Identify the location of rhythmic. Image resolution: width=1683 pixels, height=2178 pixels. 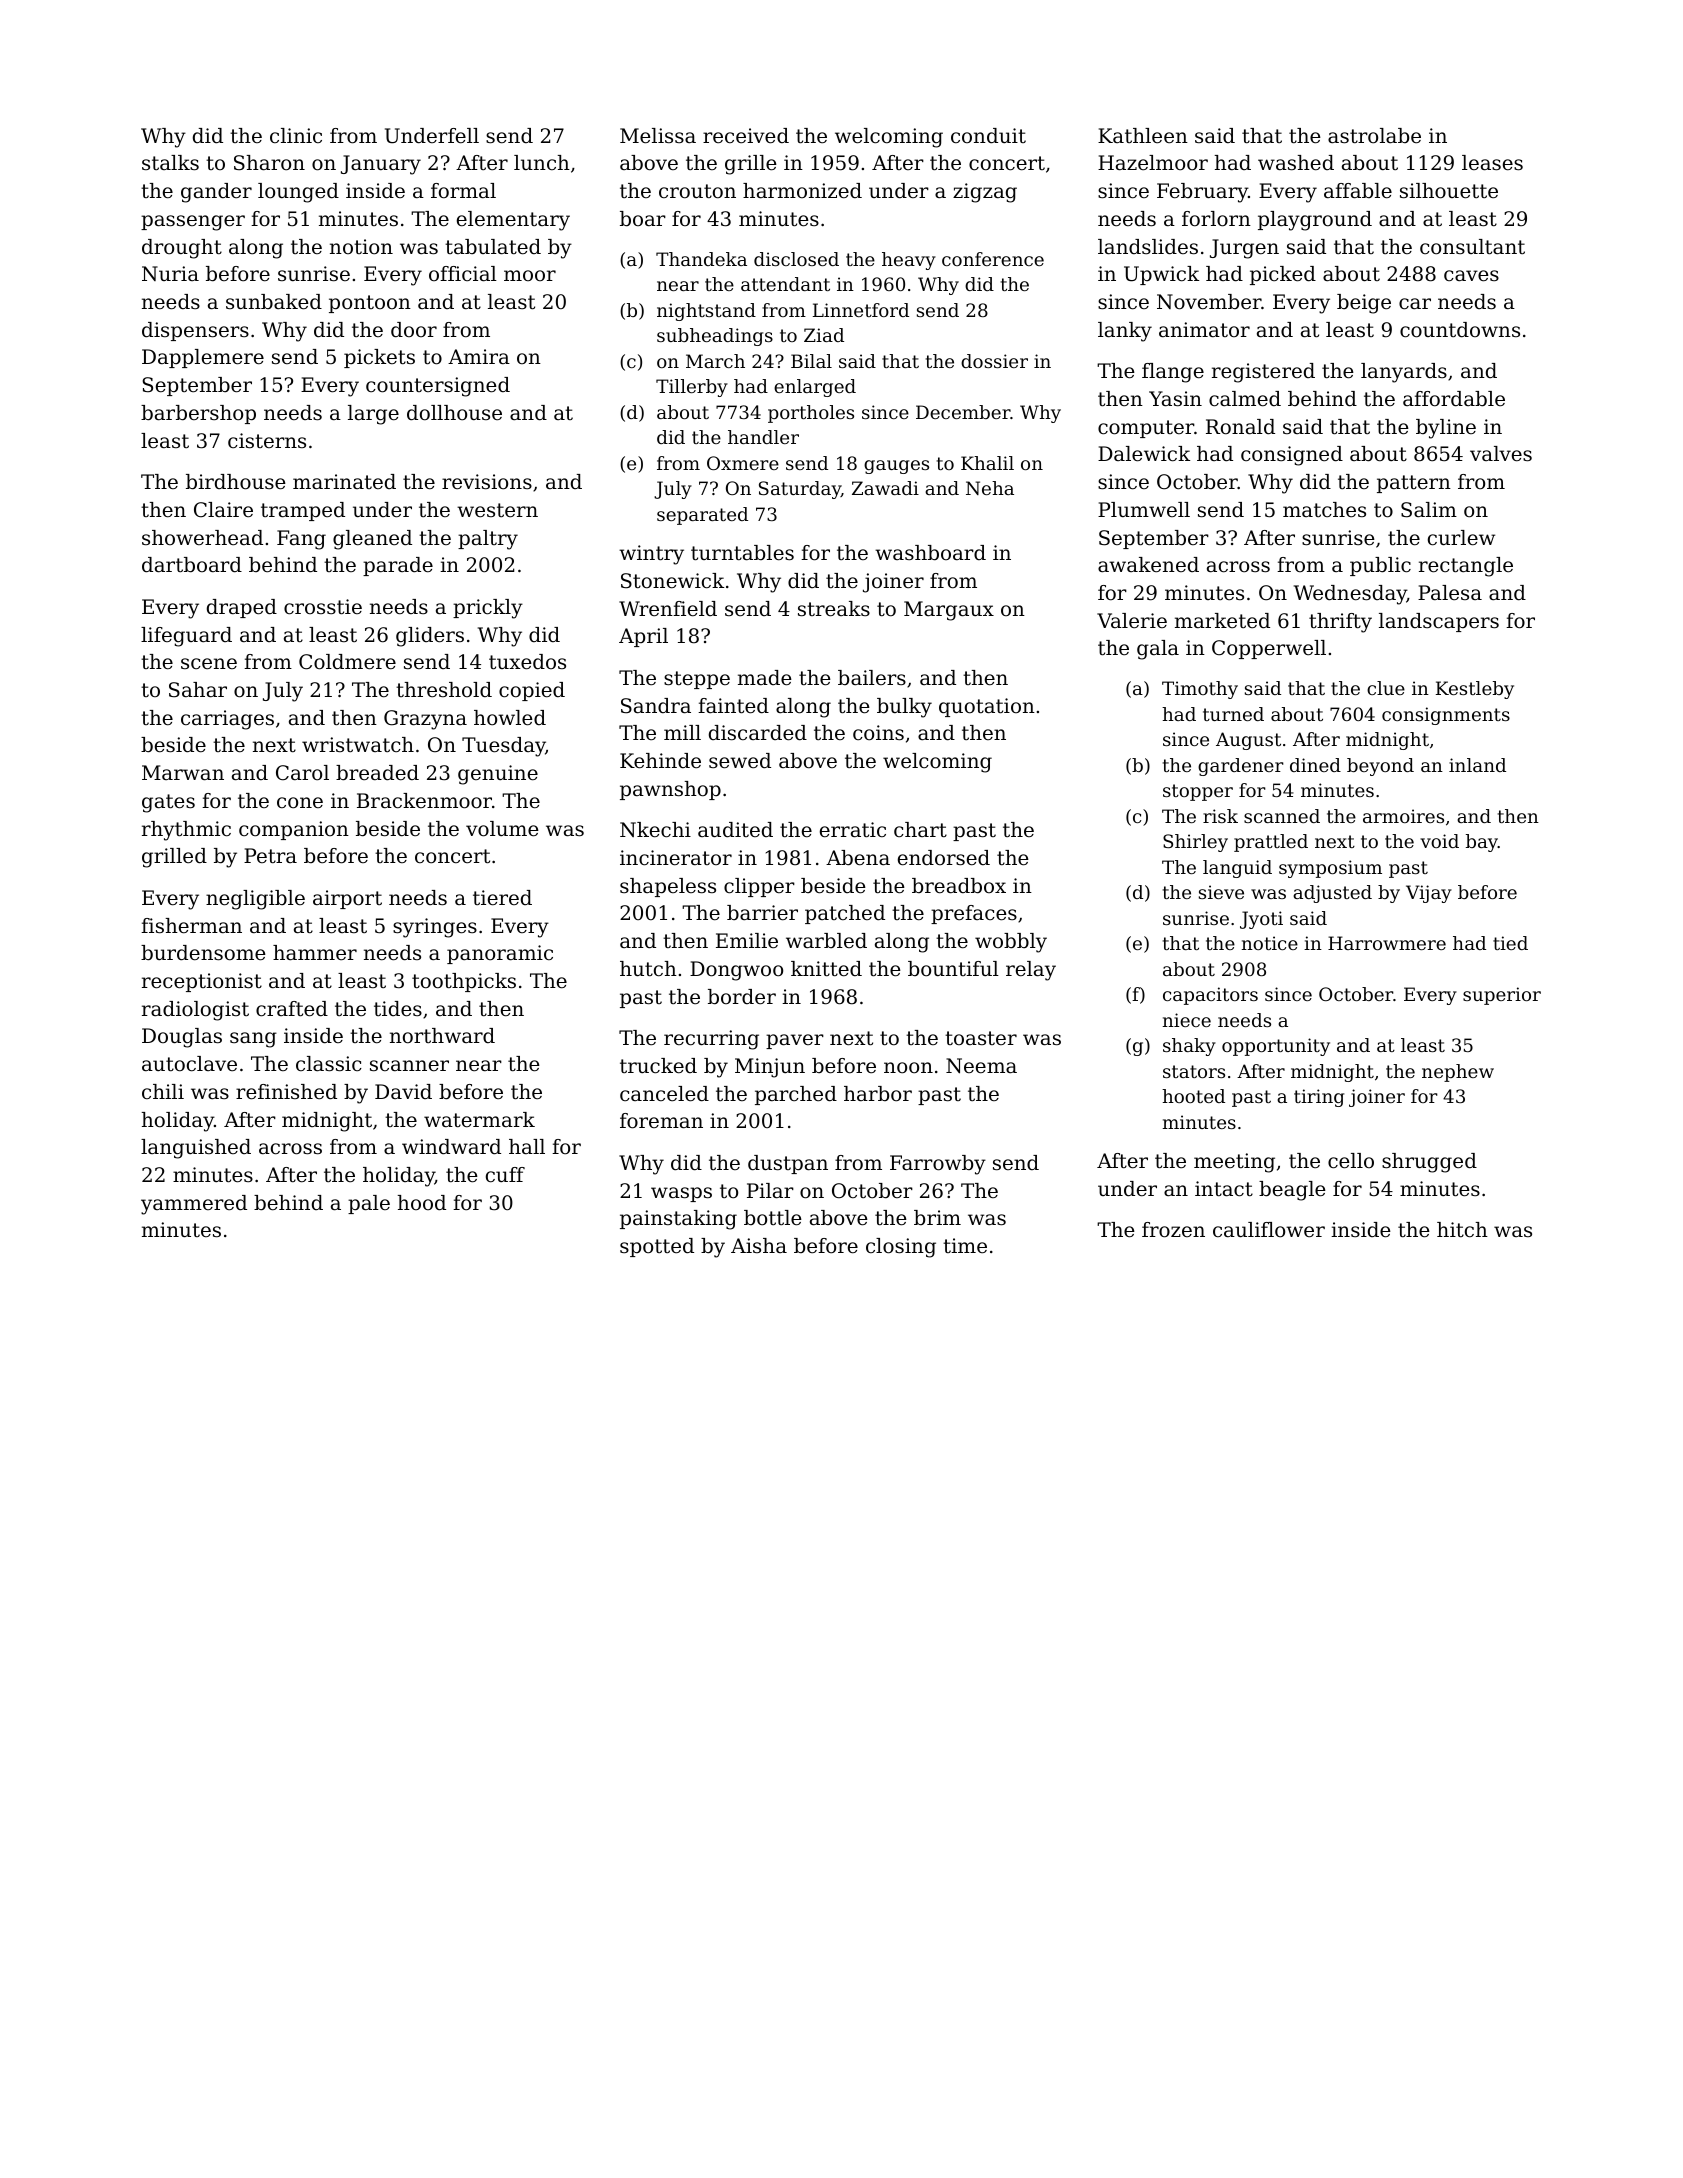
(186, 831).
